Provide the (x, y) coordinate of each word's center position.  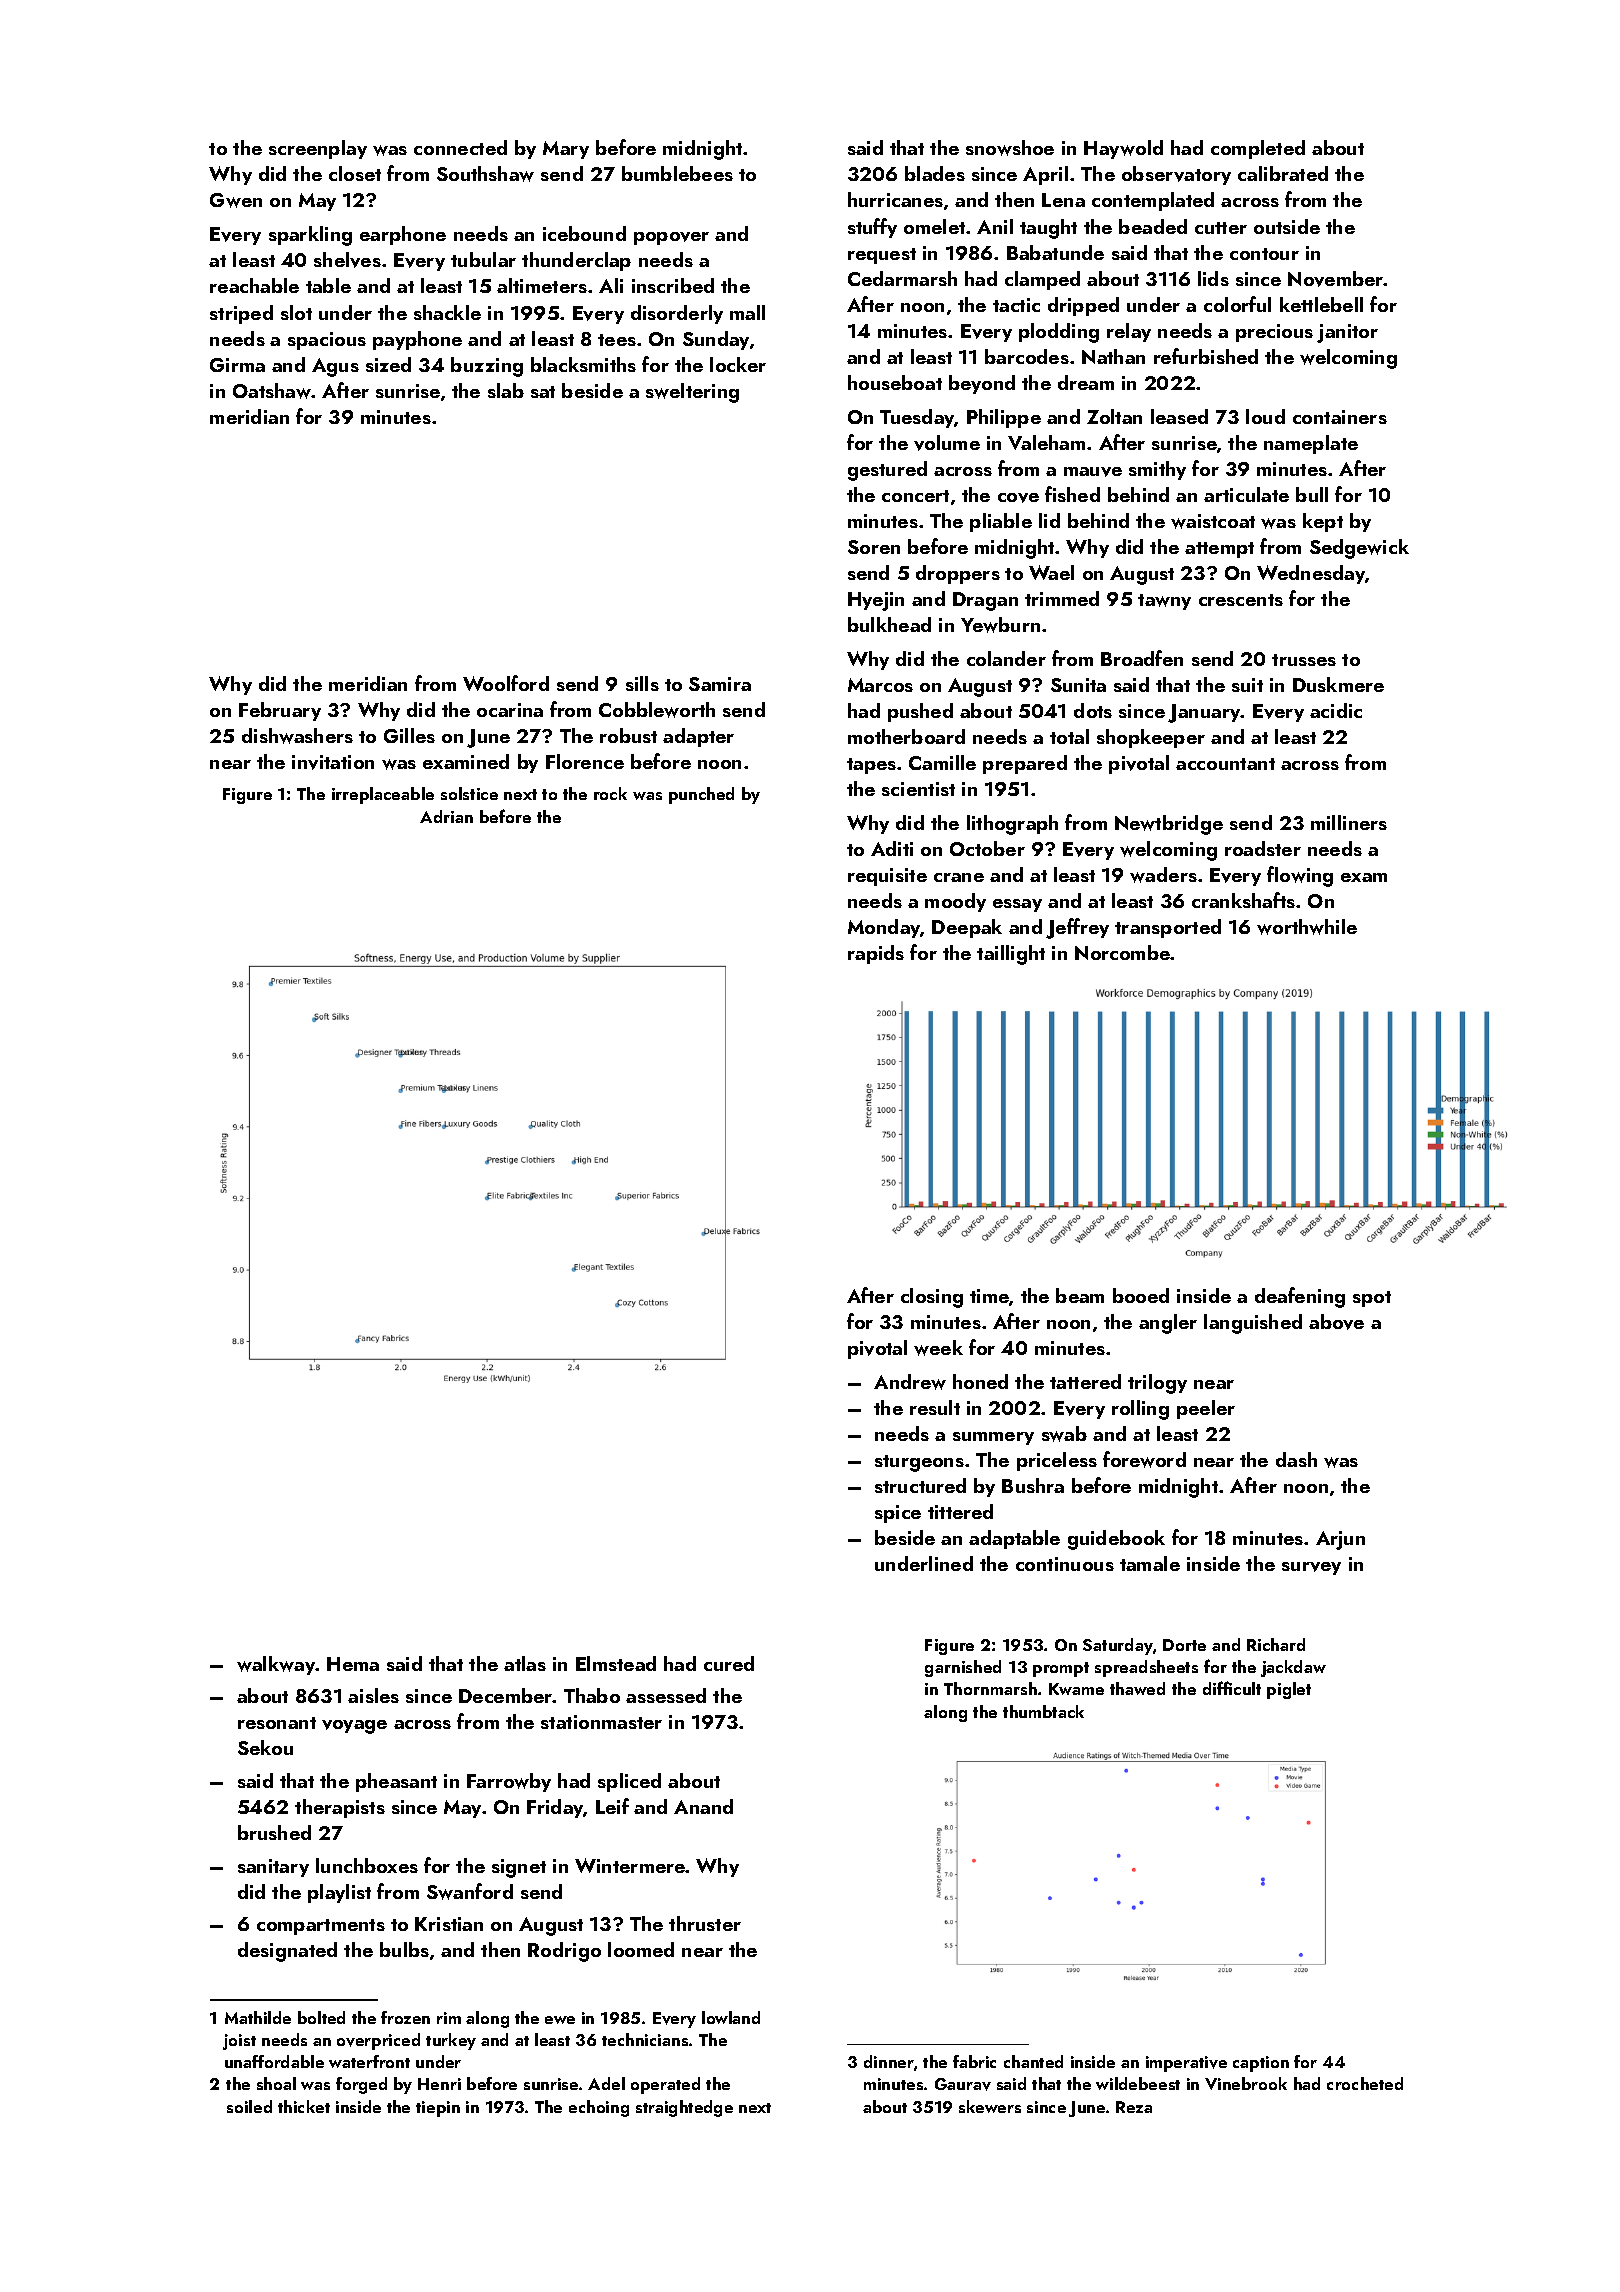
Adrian (446, 816)
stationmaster (601, 1722)
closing (932, 1298)
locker (738, 364)
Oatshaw (272, 391)
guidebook (1116, 1540)
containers (1340, 417)
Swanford (470, 1891)
